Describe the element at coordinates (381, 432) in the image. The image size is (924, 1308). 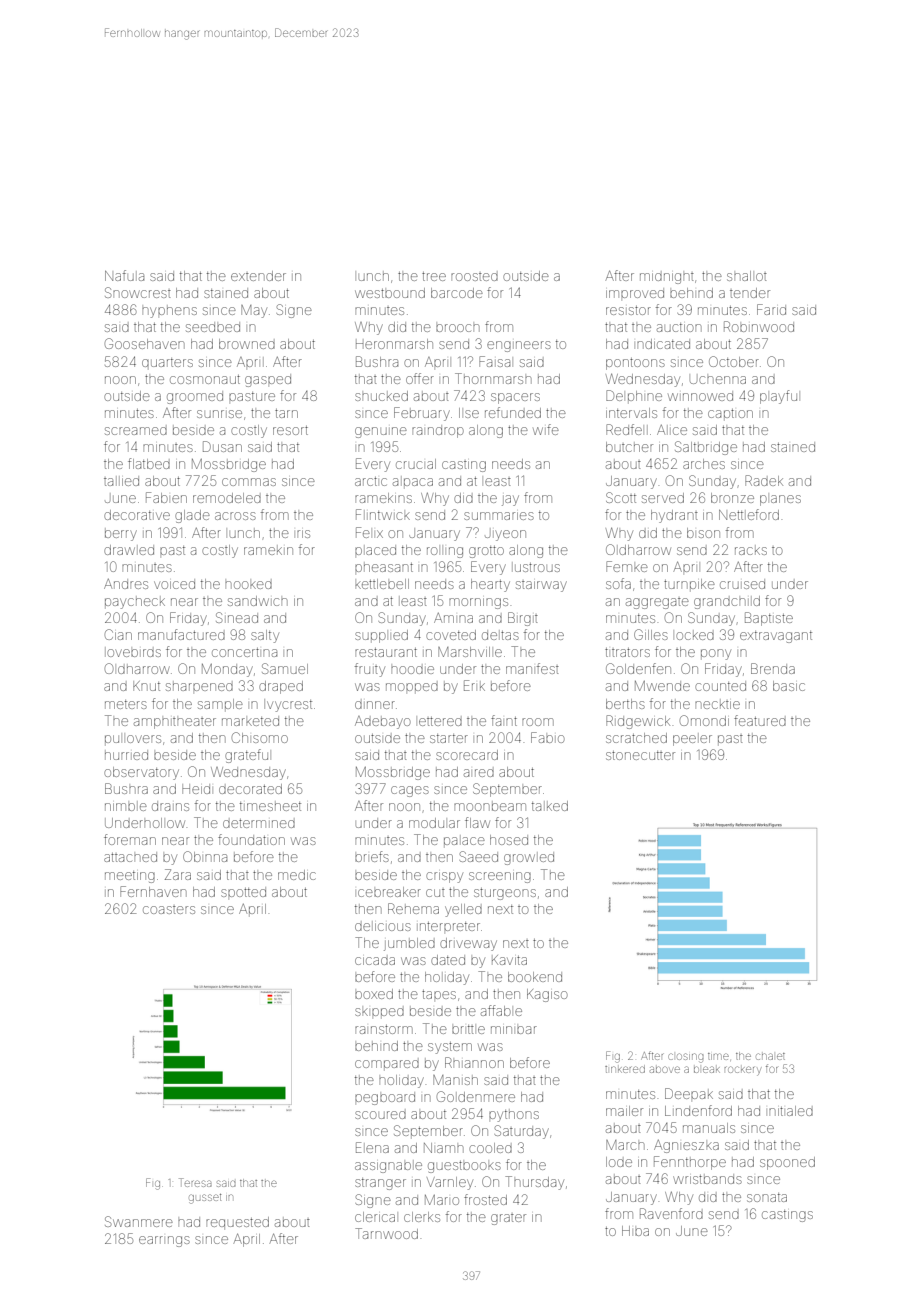
I see `genuine` at that location.
